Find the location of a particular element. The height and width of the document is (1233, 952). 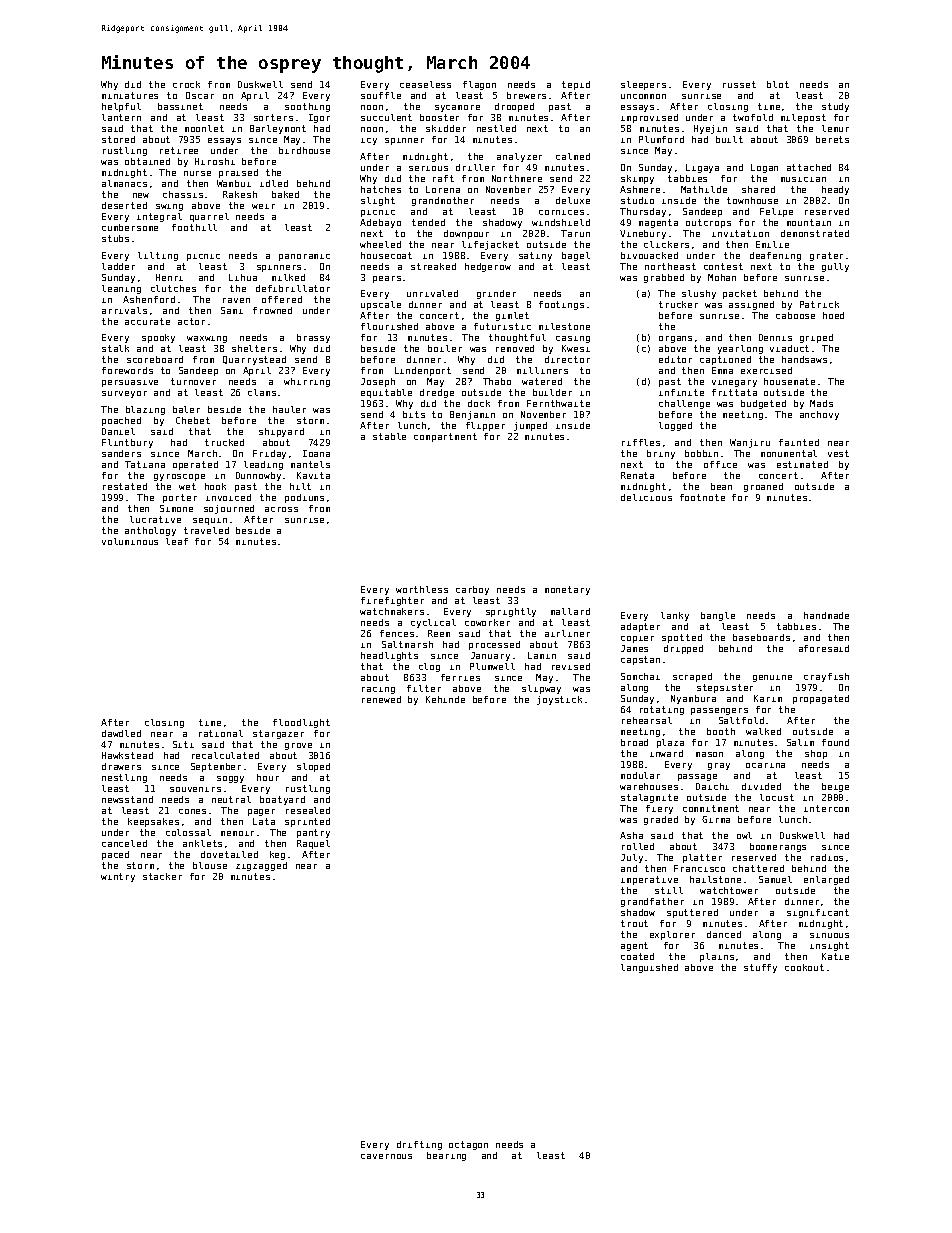

Kehinde is located at coordinates (445, 699).
